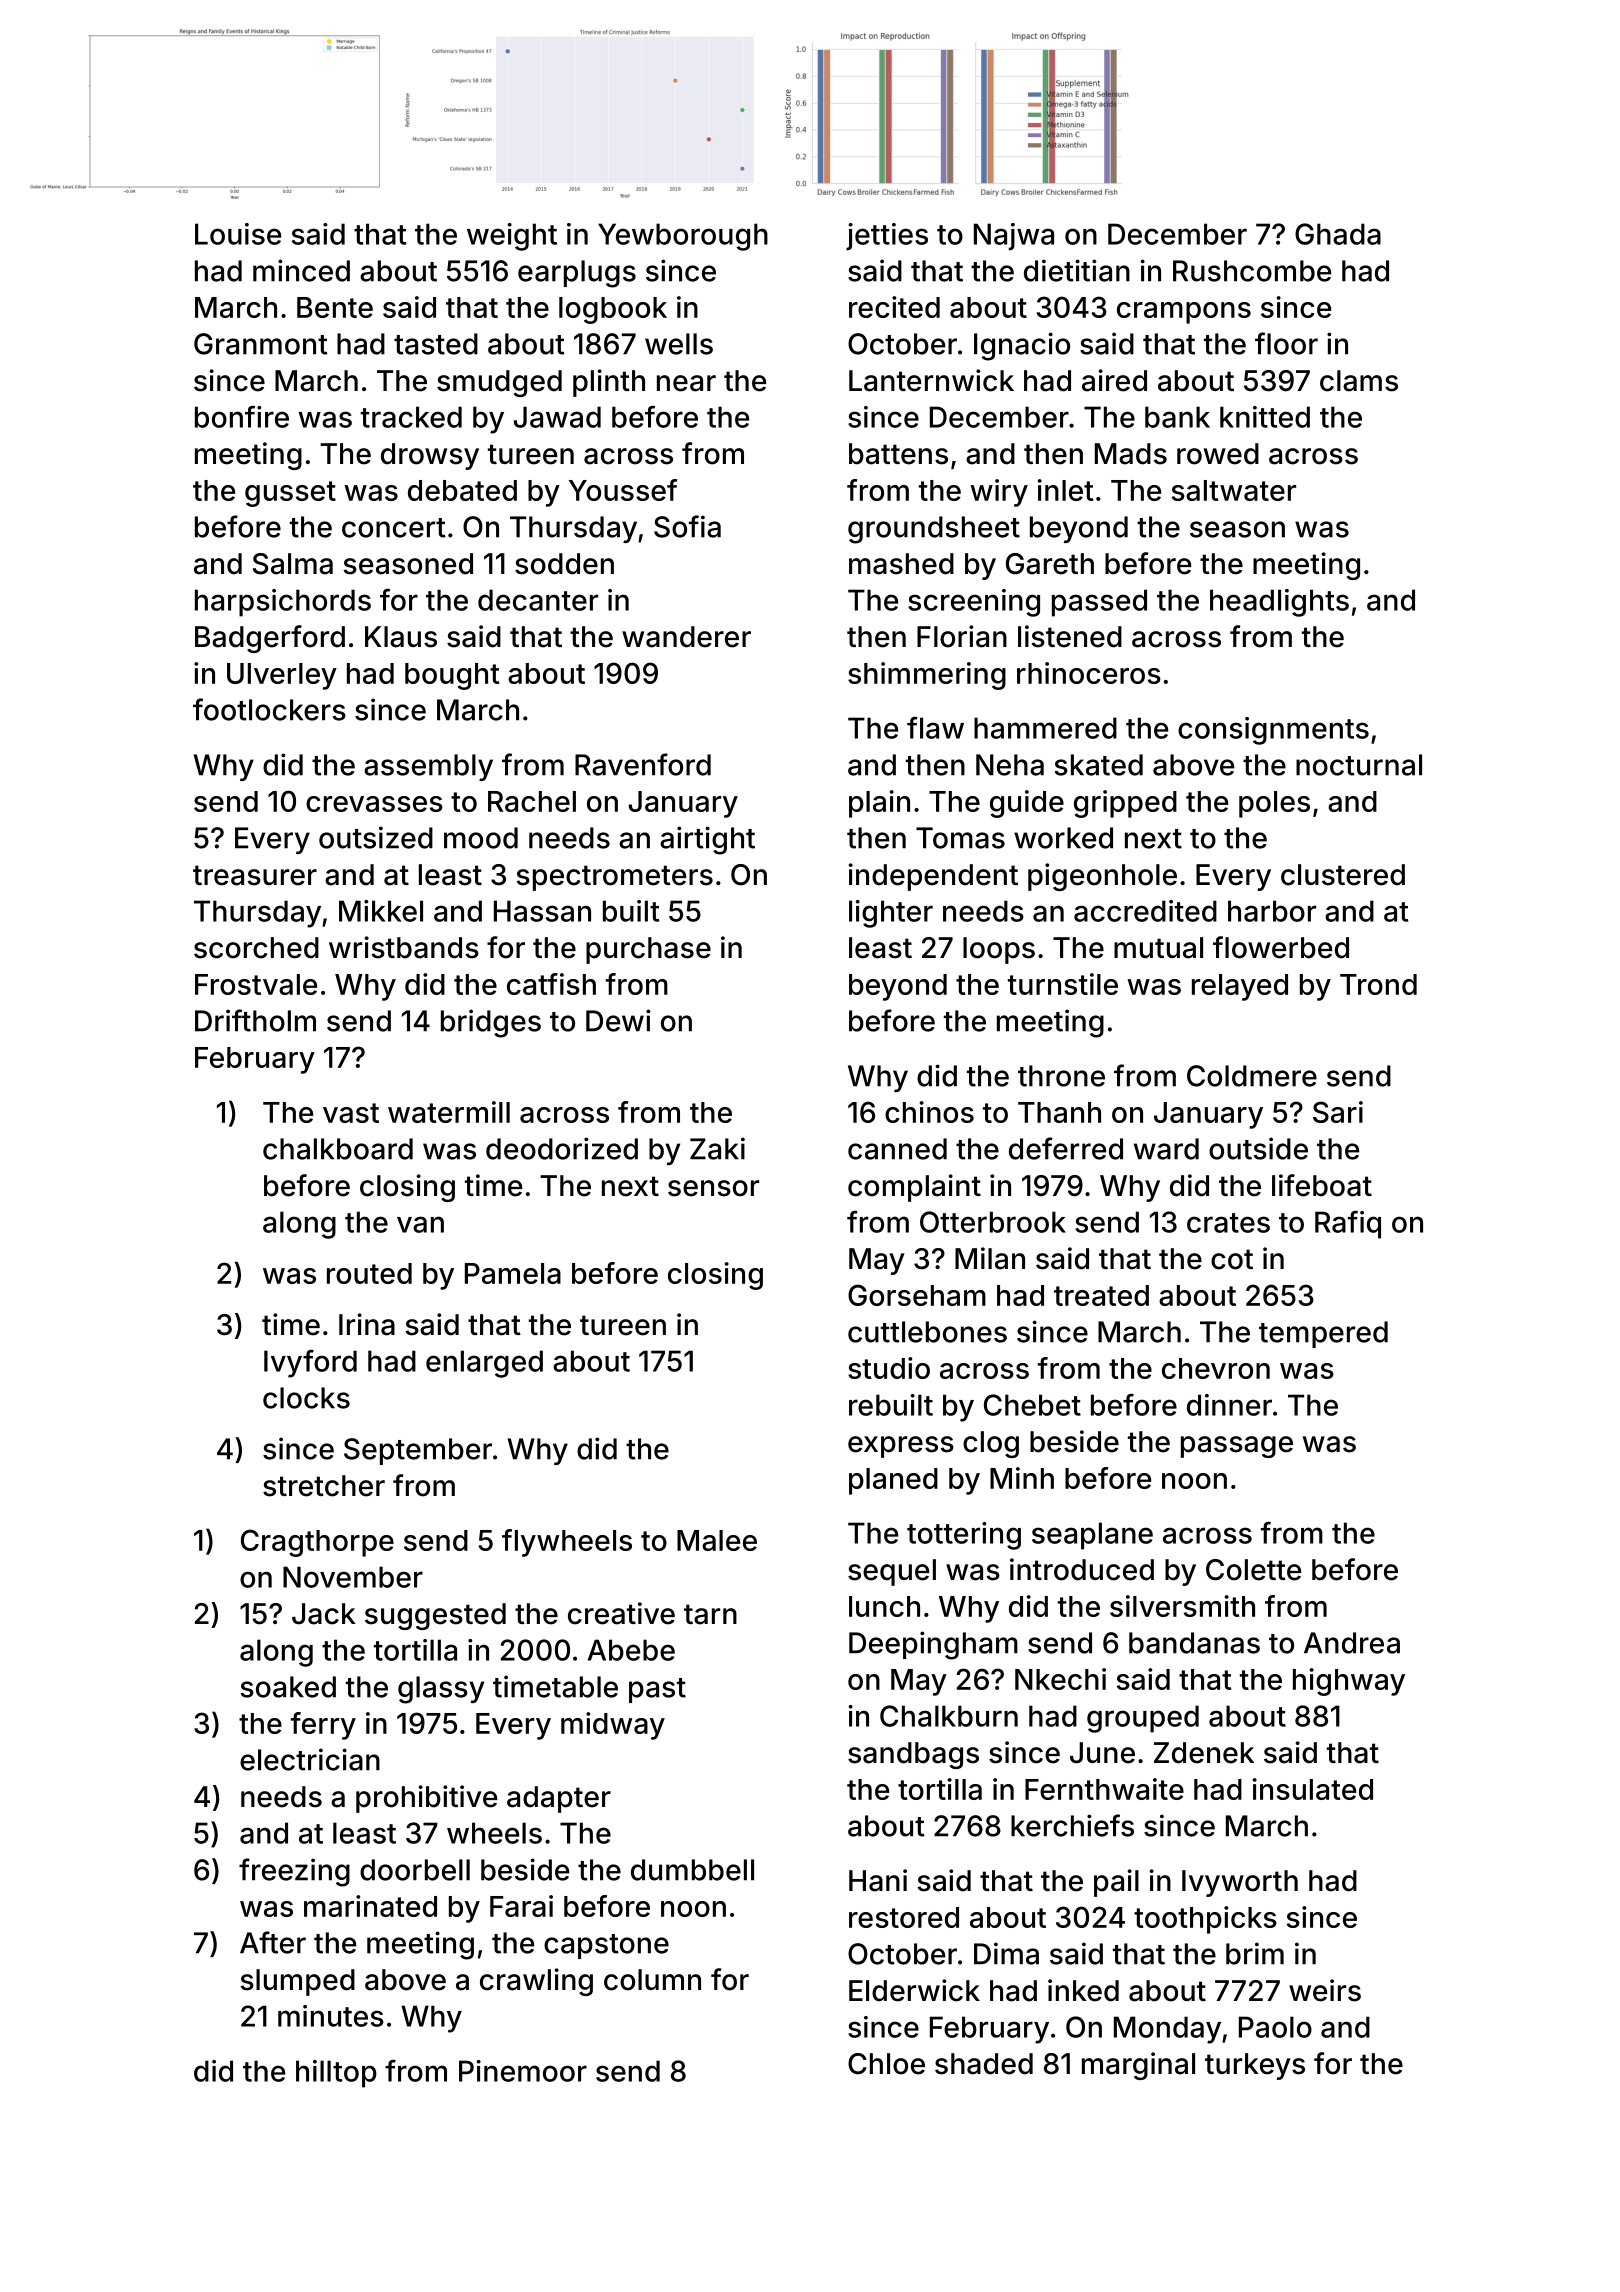 This document has width=1620, height=2292. Describe the element at coordinates (1125, 804) in the document. I see `gripped` at that location.
